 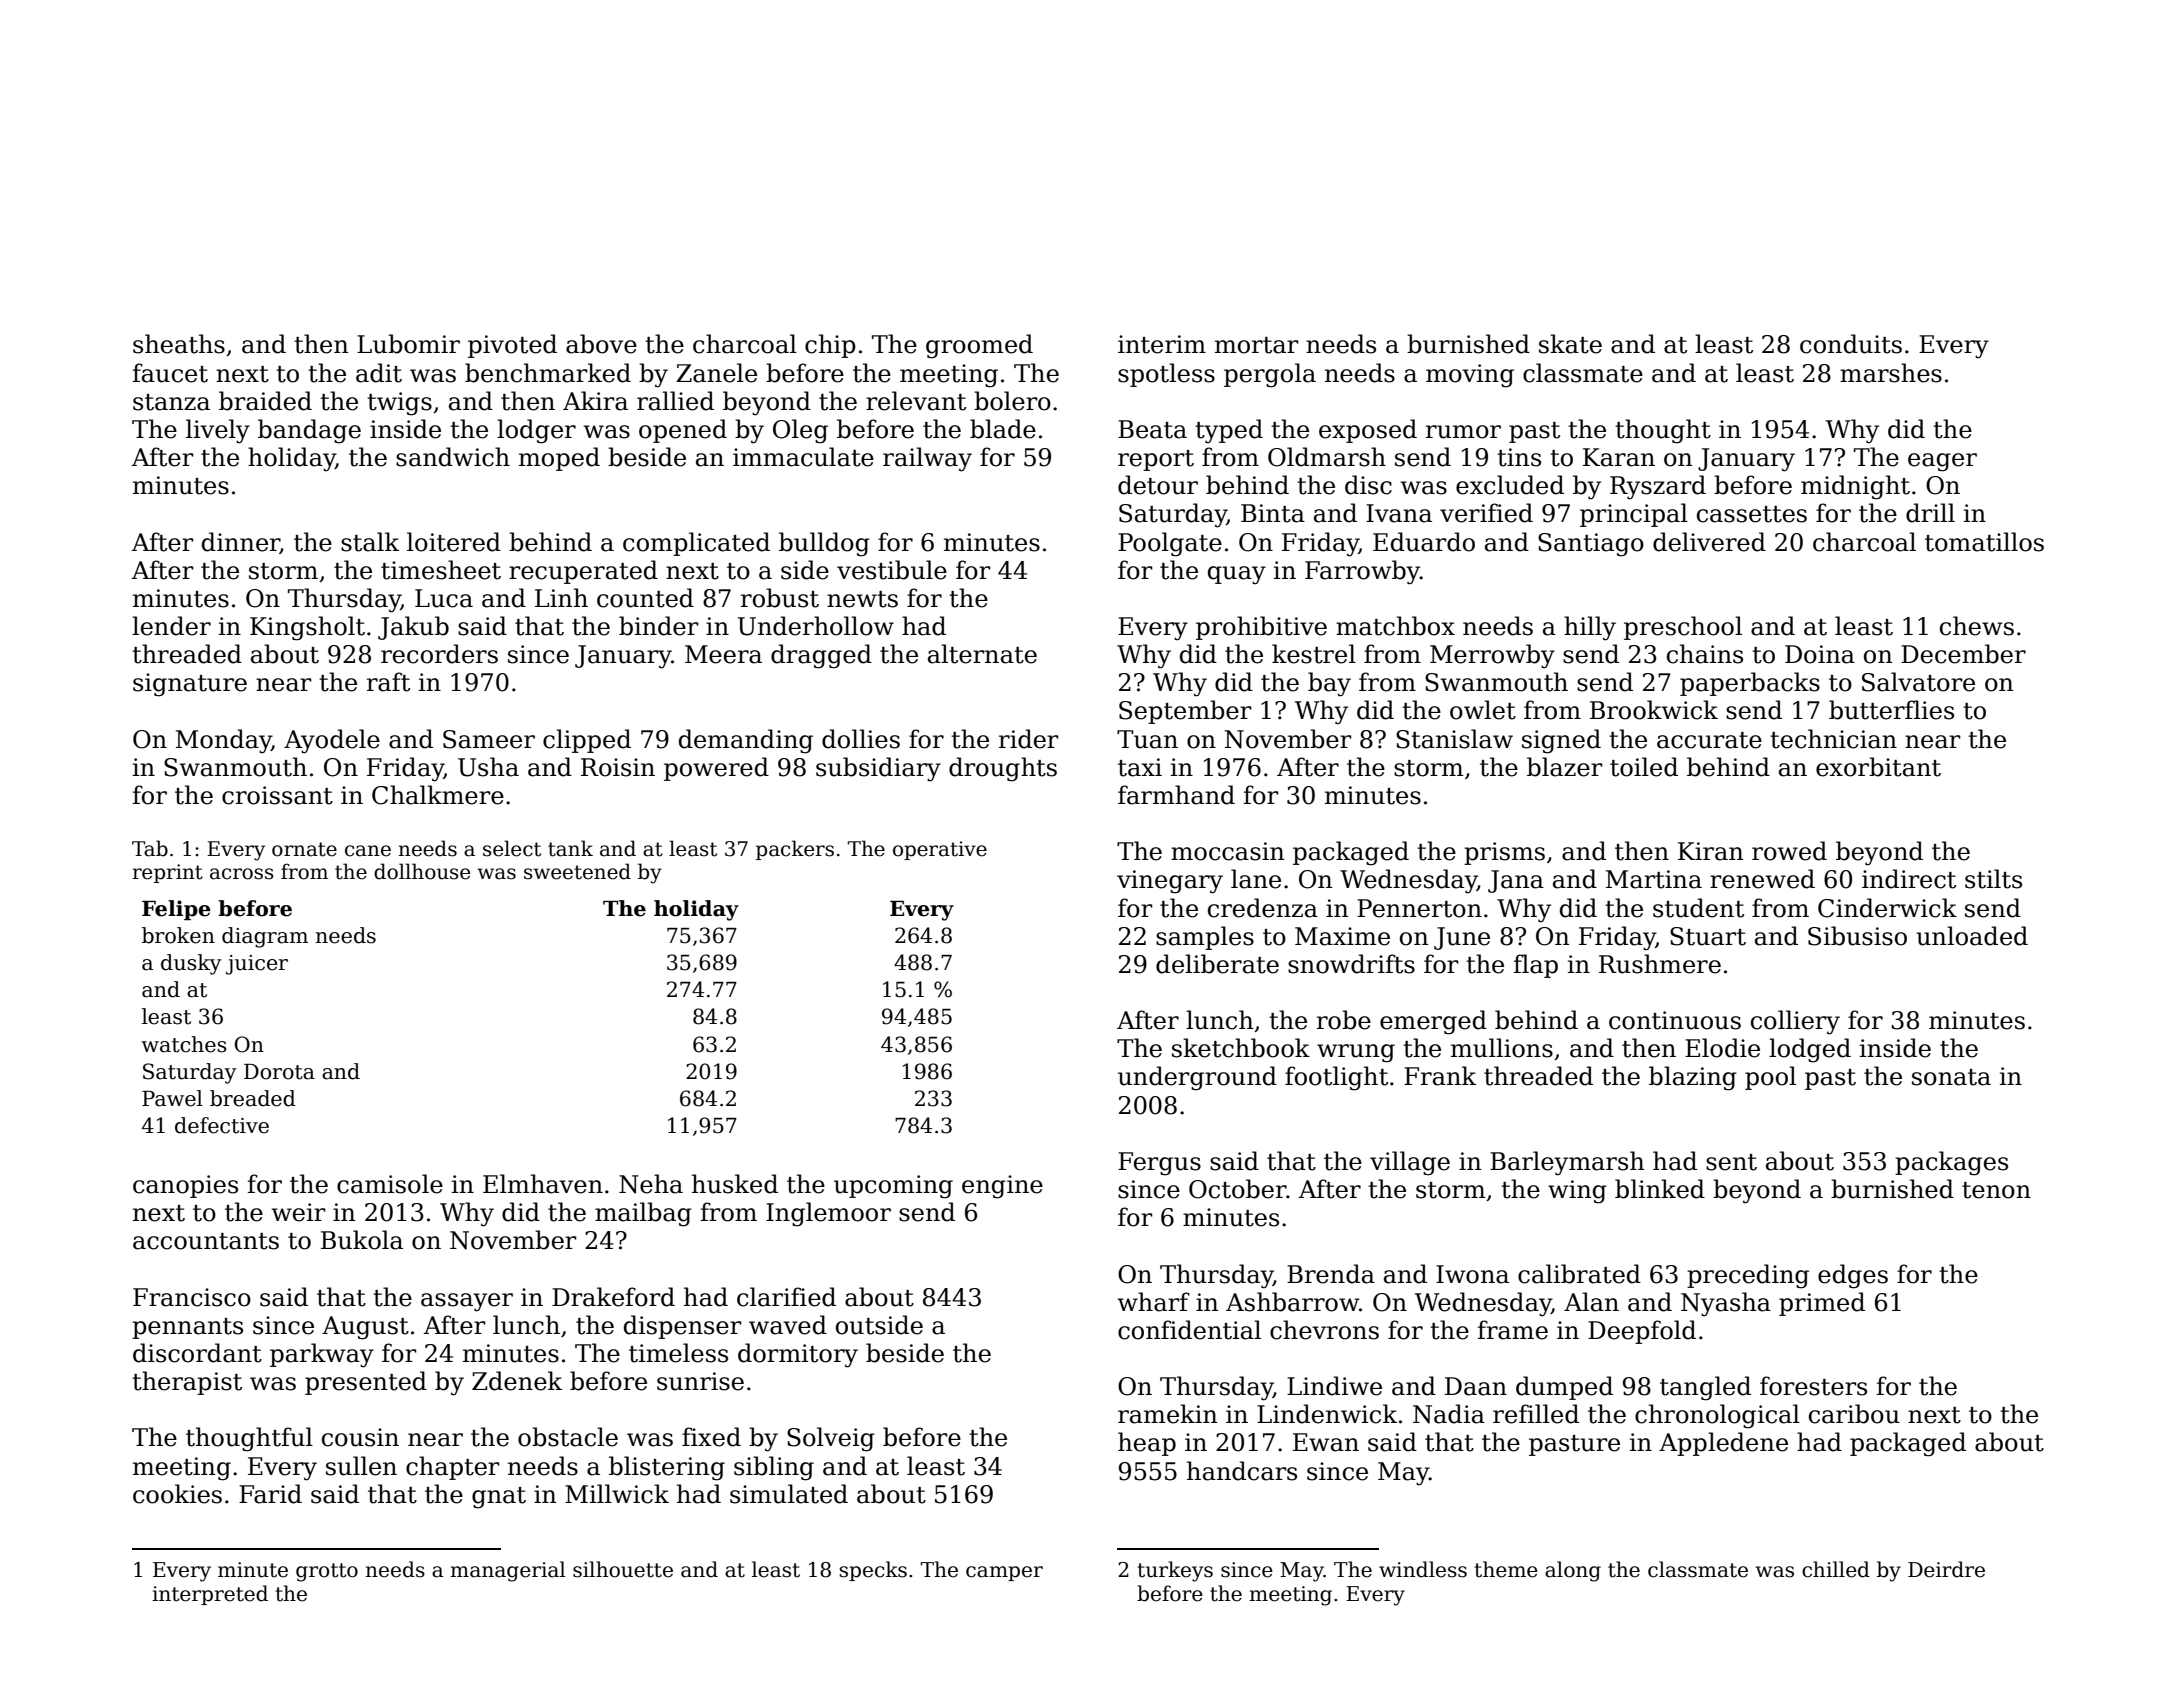 What do you see at coordinates (1170, 882) in the page?
I see `vinegary` at bounding box center [1170, 882].
